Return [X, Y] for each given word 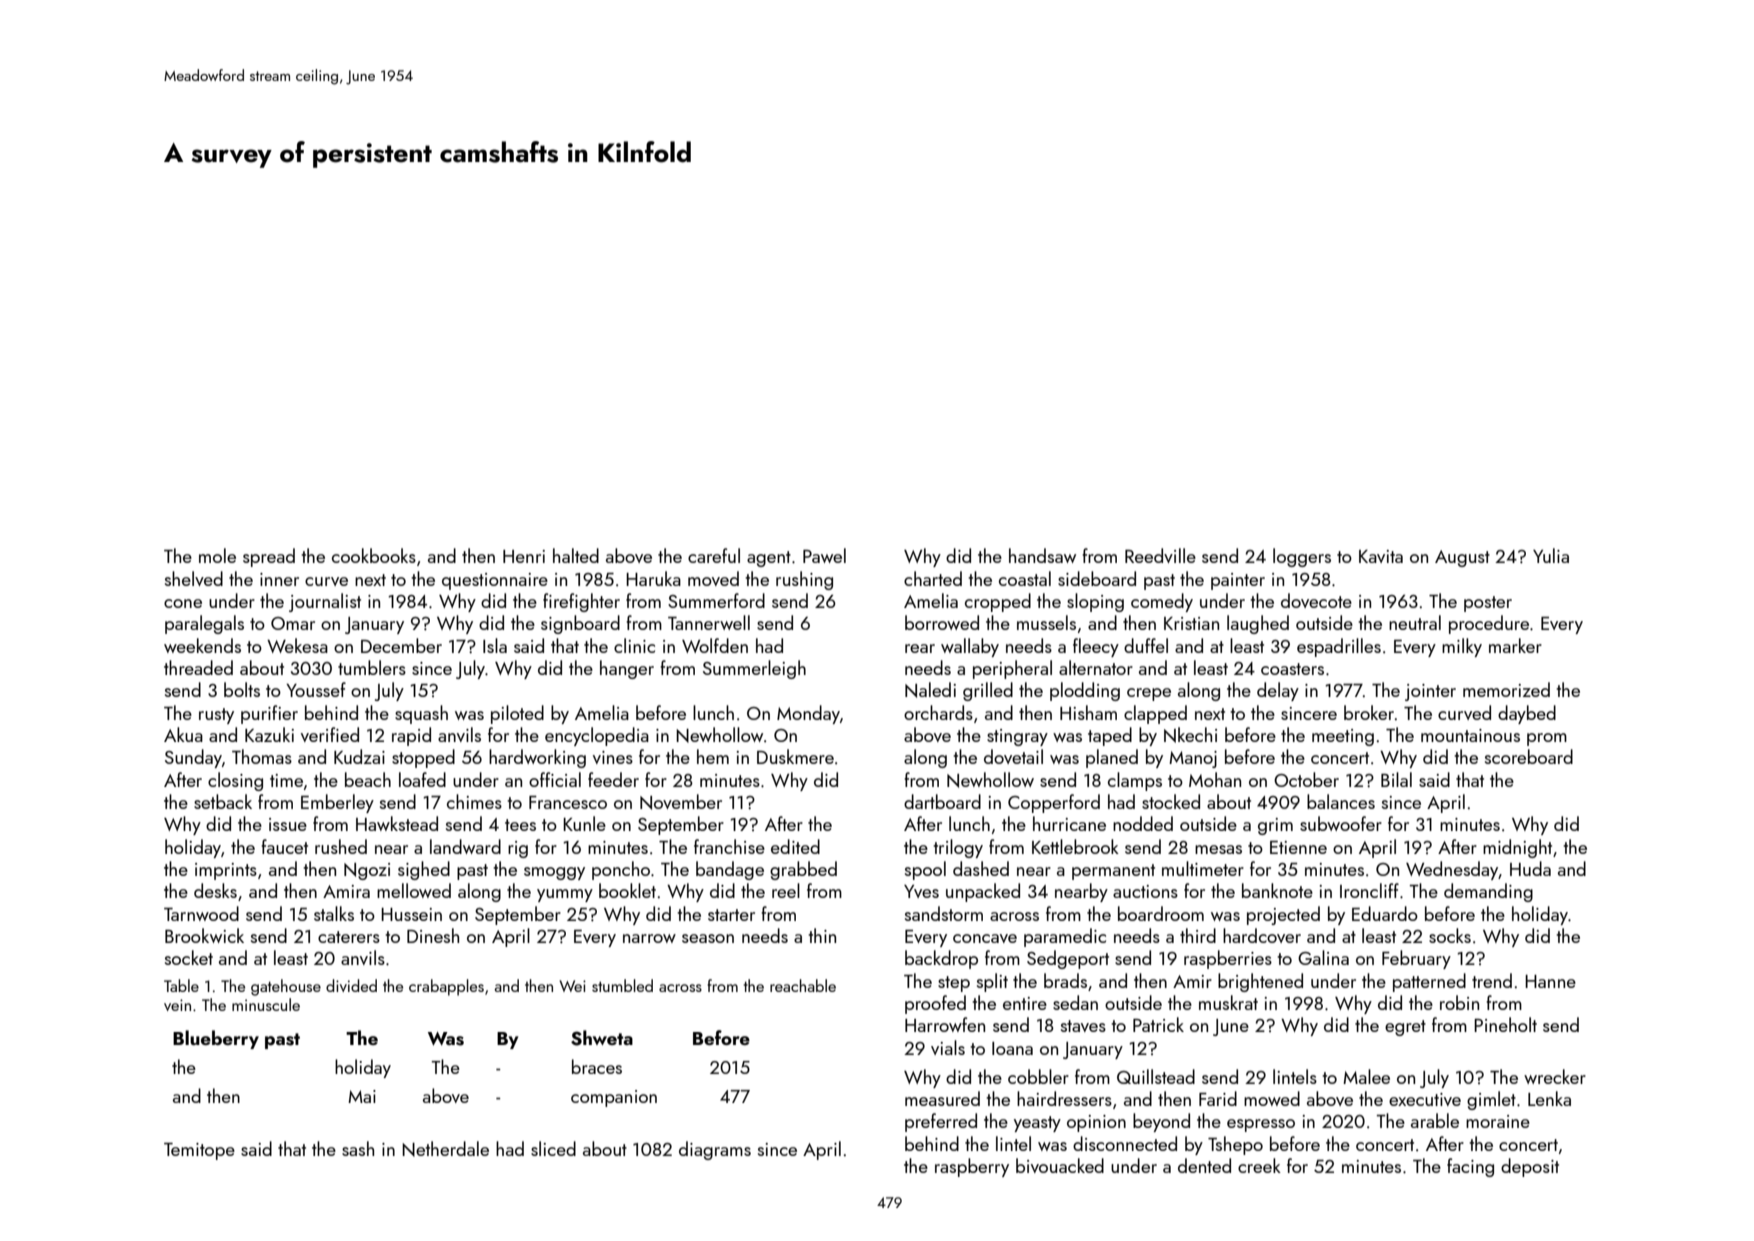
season [708, 938]
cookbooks [374, 555]
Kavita [1381, 556]
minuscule [266, 1004]
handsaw [1042, 555]
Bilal [1396, 779]
